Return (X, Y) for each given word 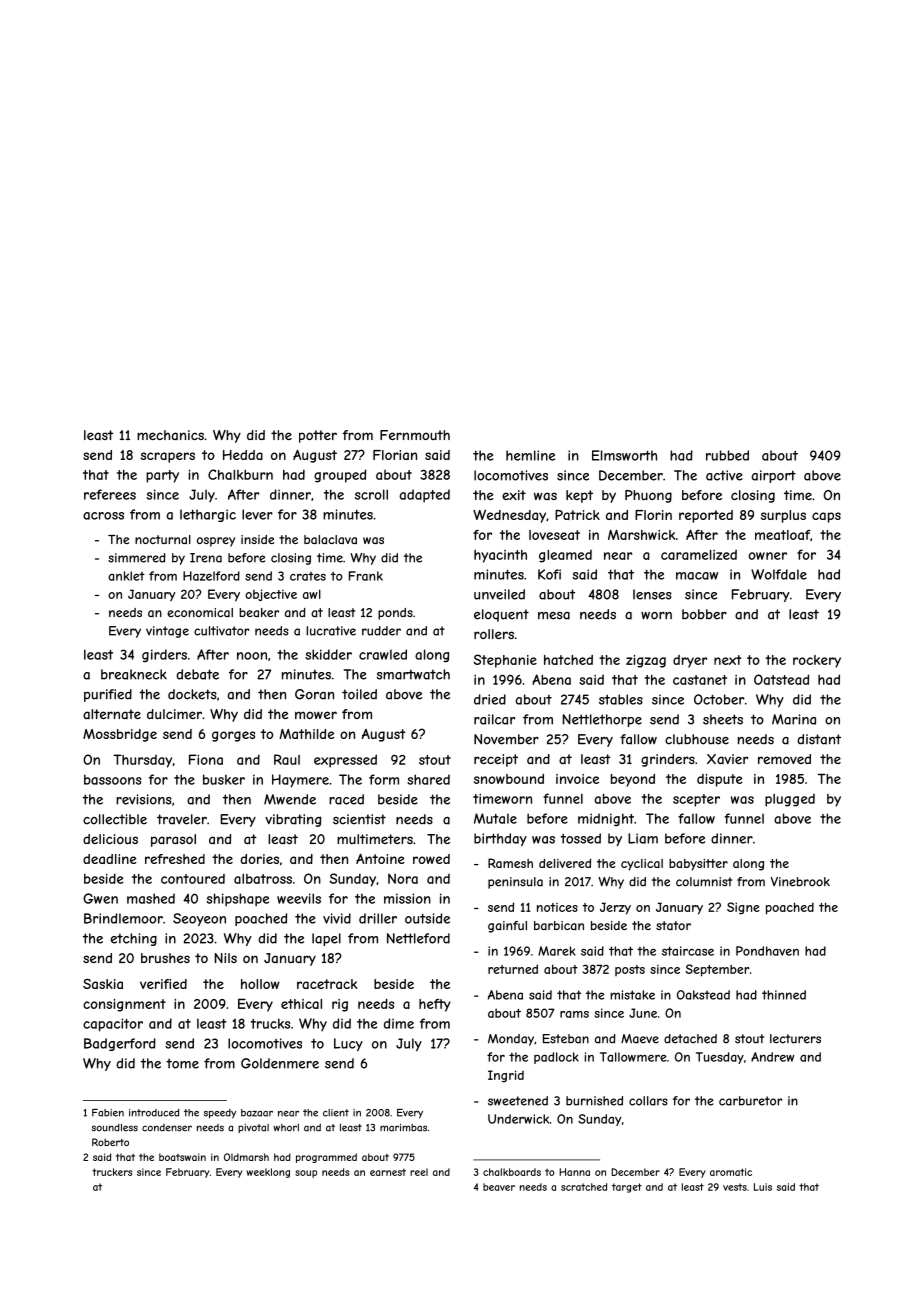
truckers (112, 1172)
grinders (668, 760)
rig (340, 1005)
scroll (371, 494)
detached (690, 1039)
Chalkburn (240, 474)
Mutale (495, 818)
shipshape (237, 899)
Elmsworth (624, 455)
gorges (233, 736)
